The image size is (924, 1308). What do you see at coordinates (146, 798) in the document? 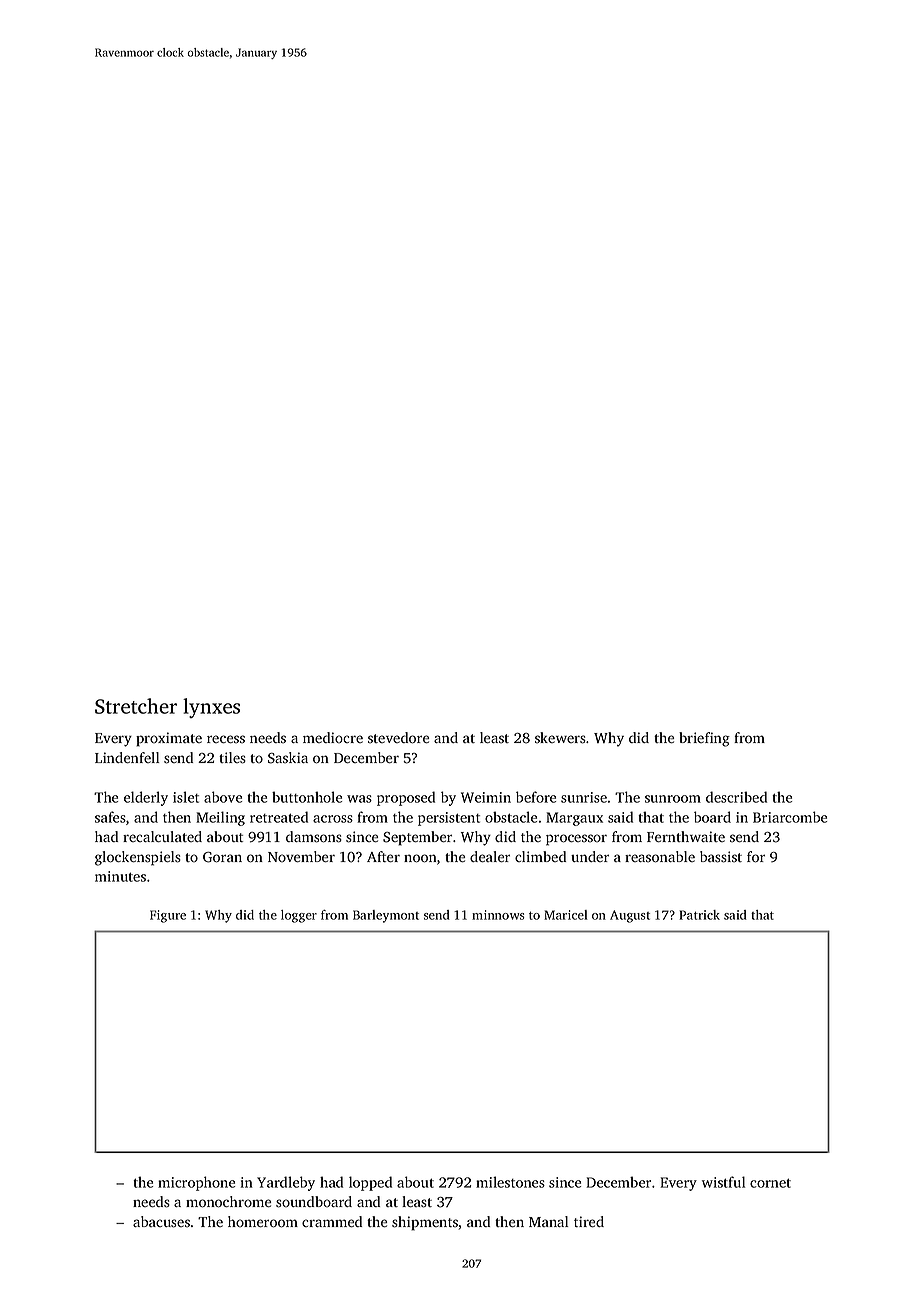
I see `elderly` at bounding box center [146, 798].
